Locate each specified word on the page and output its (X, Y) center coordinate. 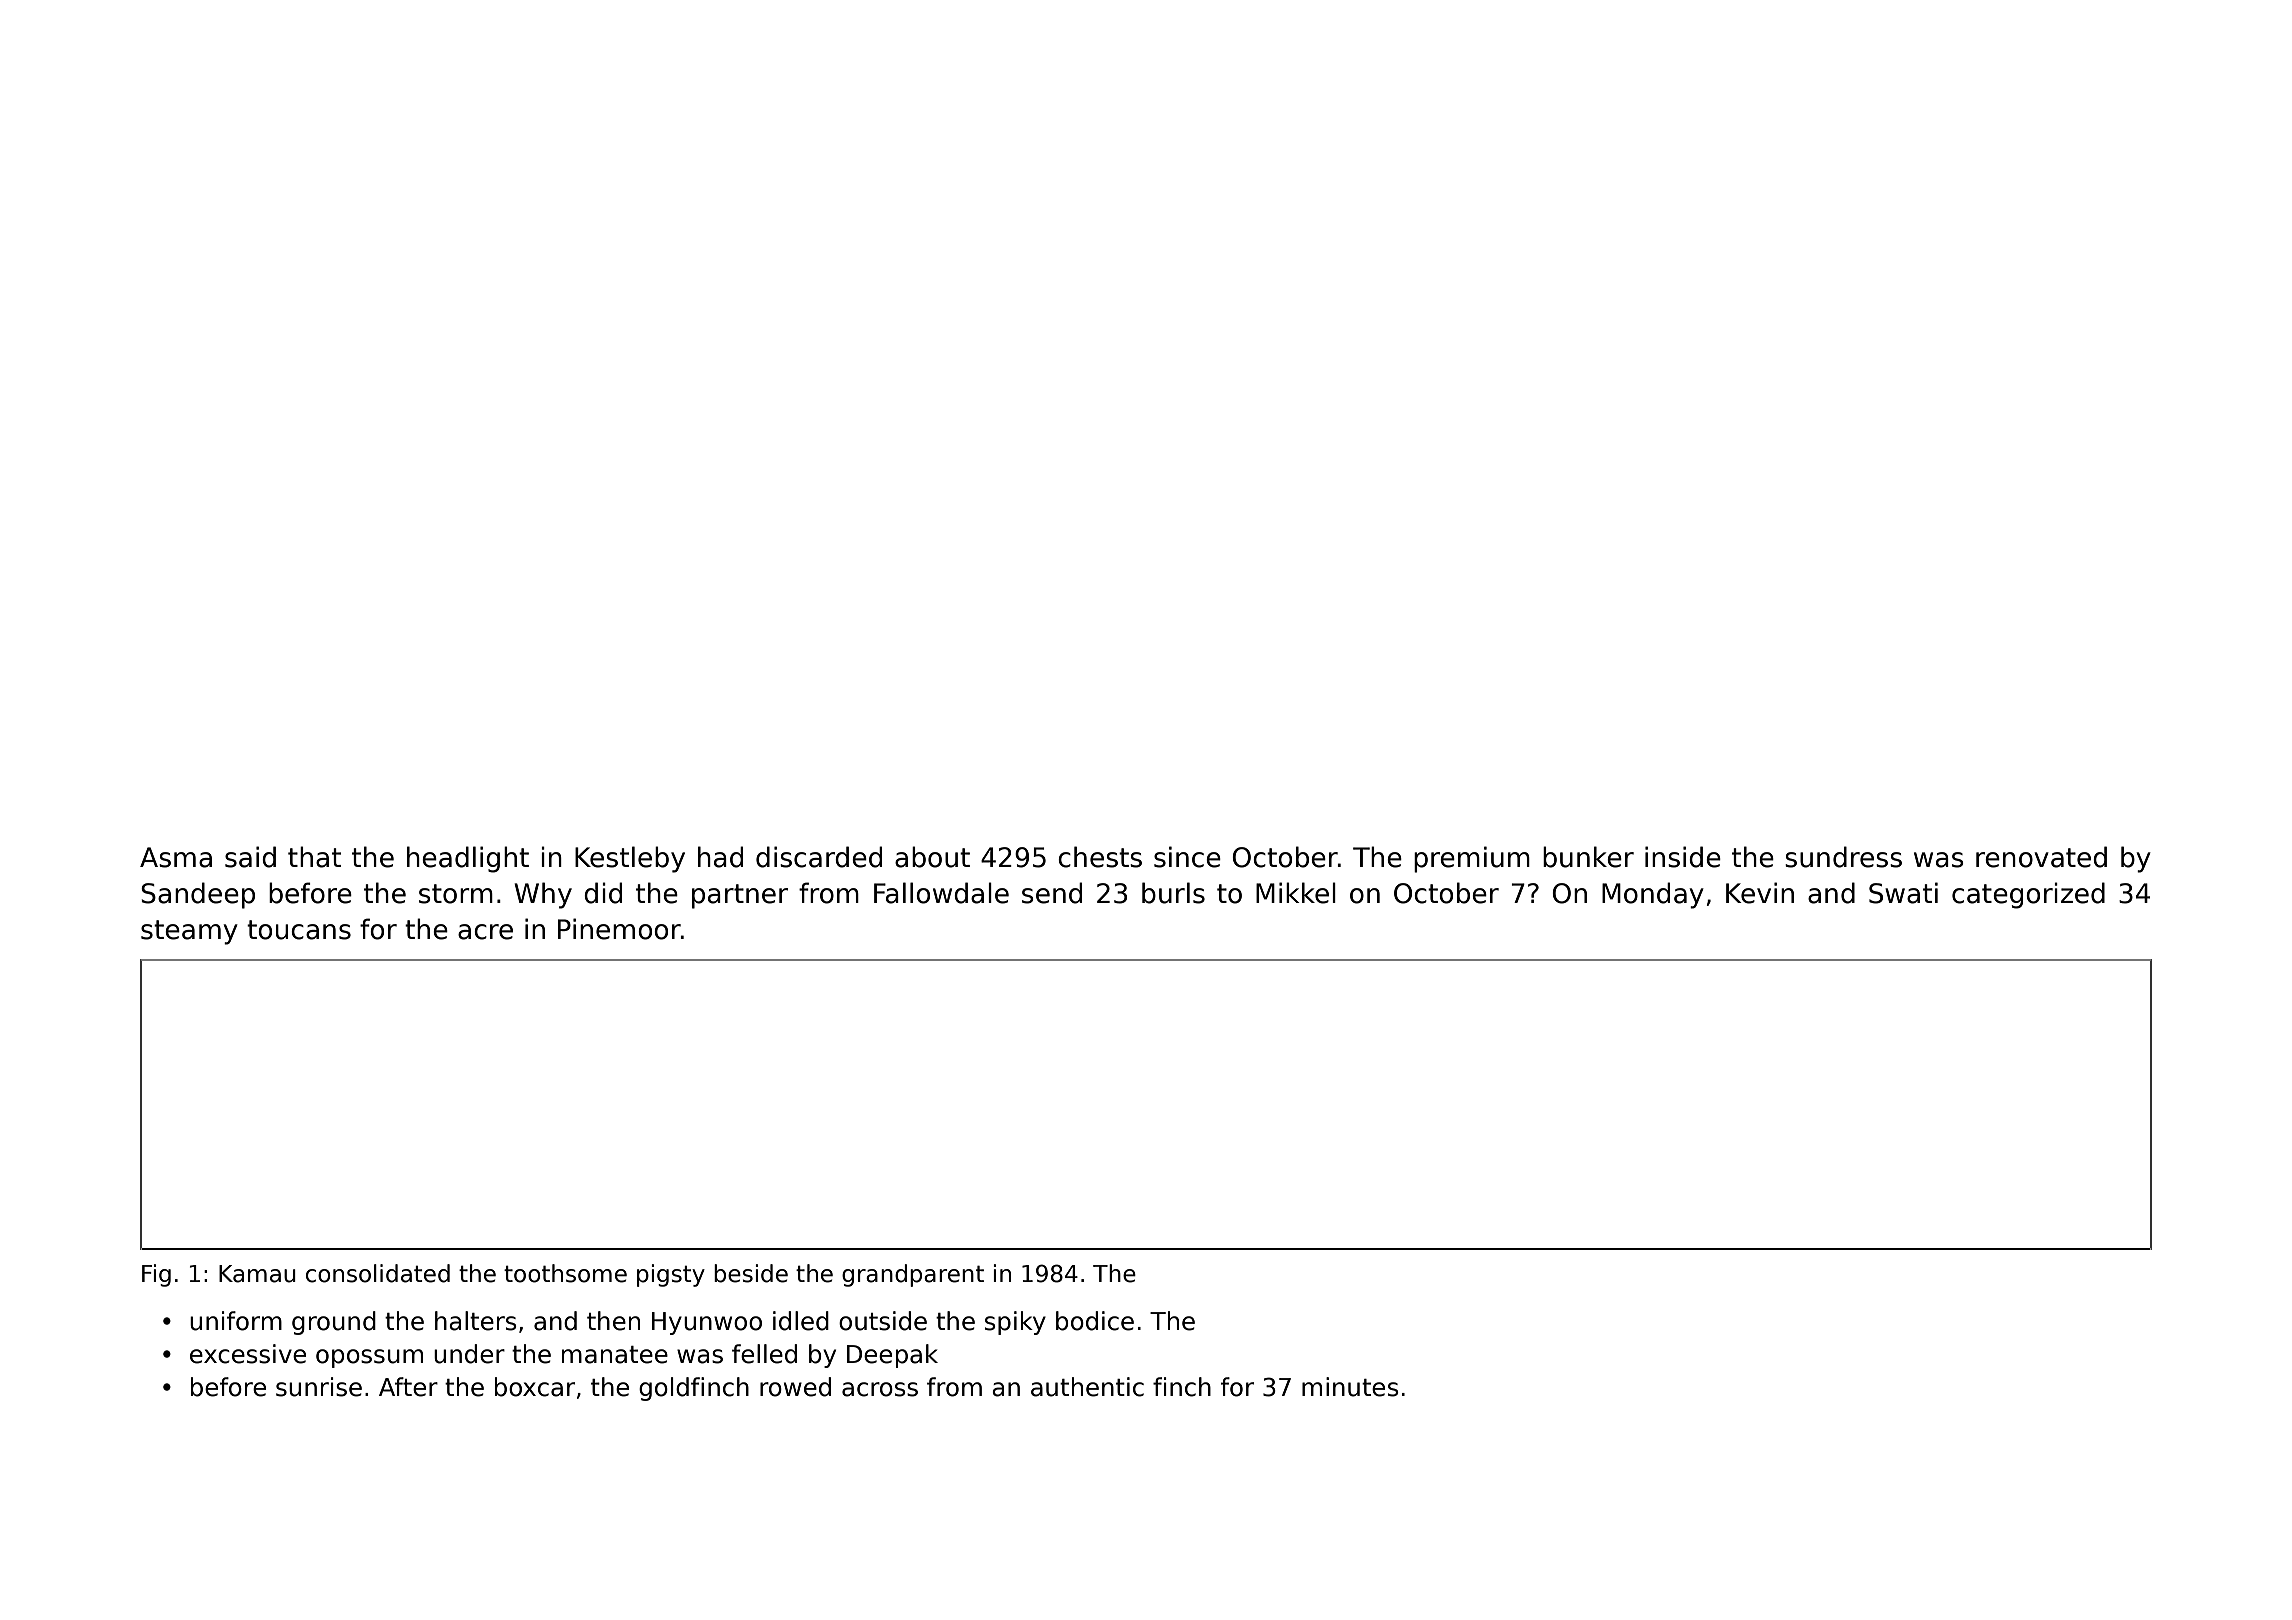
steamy (189, 932)
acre (485, 932)
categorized (2028, 895)
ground (334, 1323)
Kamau (257, 1274)
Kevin (1760, 893)
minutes (1350, 1387)
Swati (1903, 893)
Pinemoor (619, 929)
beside (751, 1273)
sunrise (319, 1387)
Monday (1653, 895)
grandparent (913, 1275)
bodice (1095, 1321)
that (314, 857)
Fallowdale (941, 893)
